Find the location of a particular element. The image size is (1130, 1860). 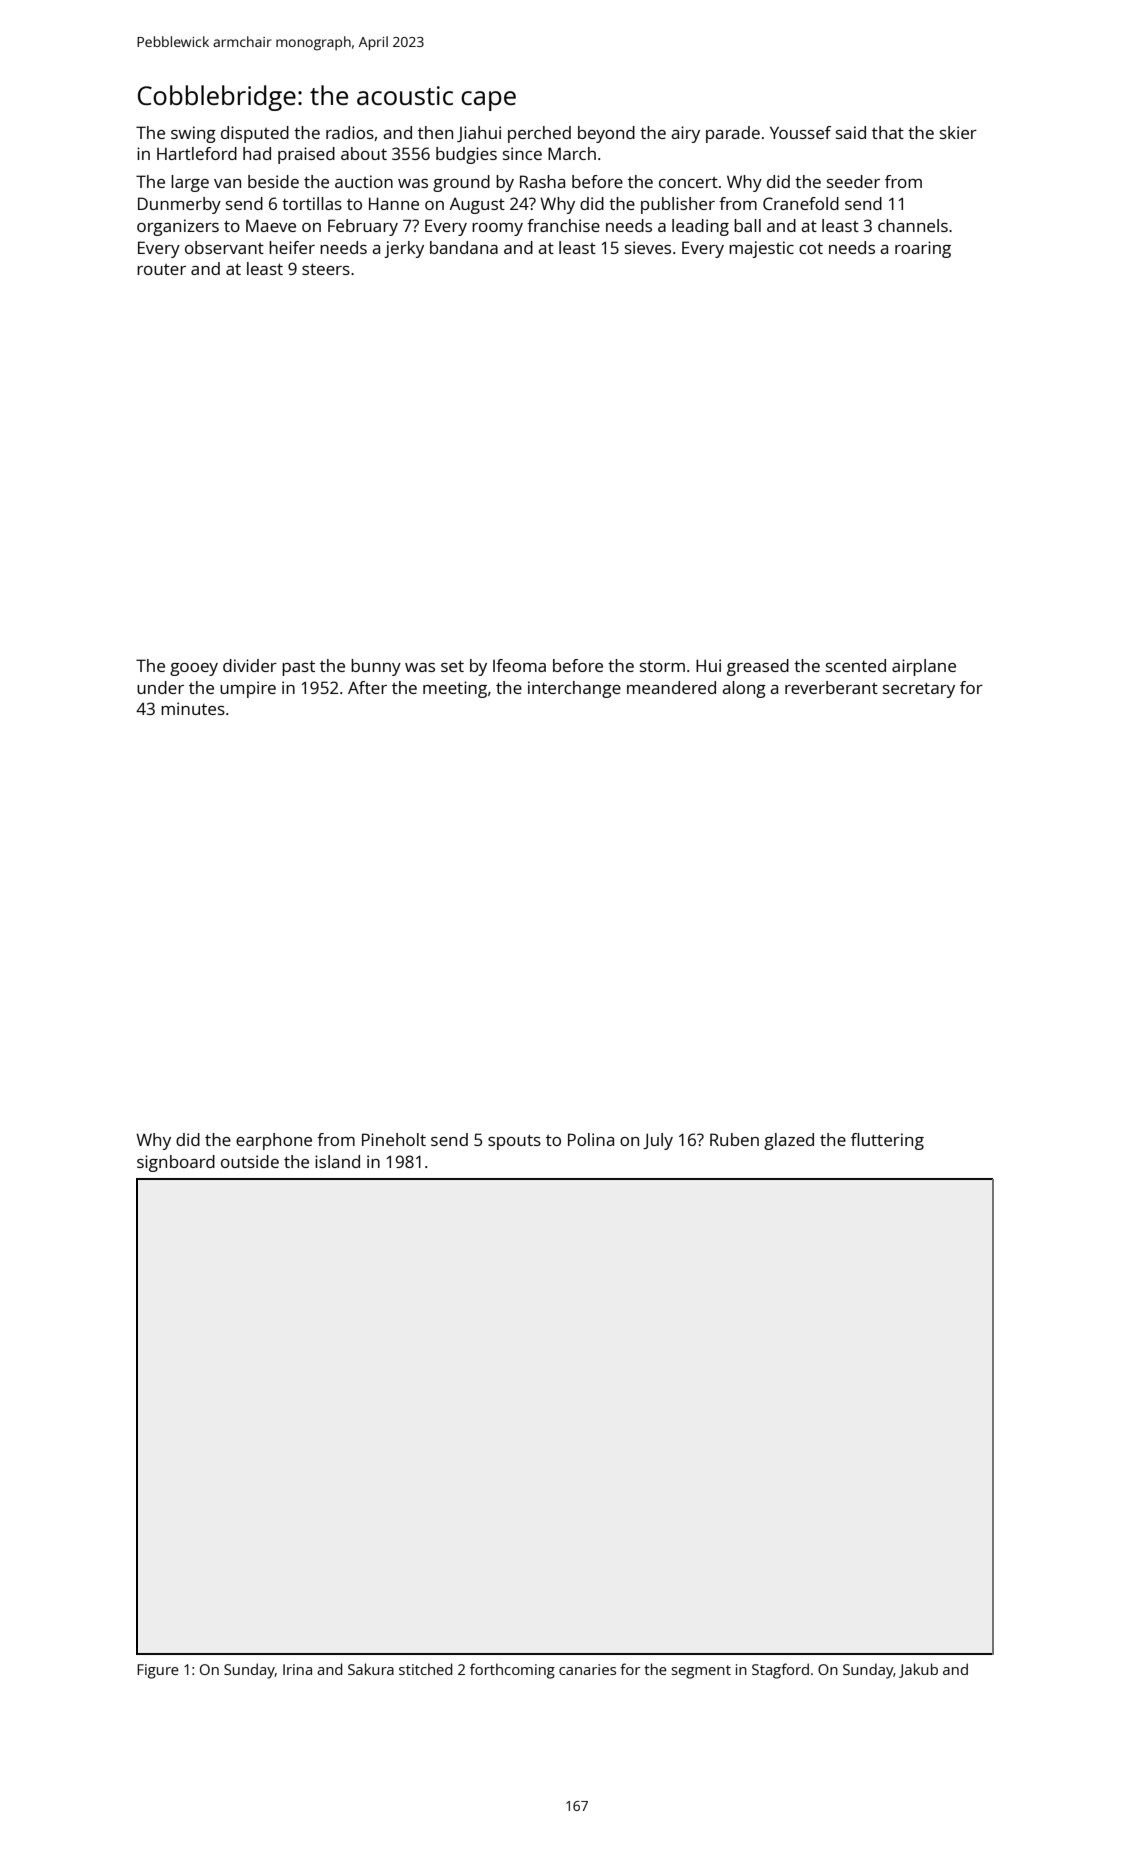

sieves is located at coordinates (648, 247).
